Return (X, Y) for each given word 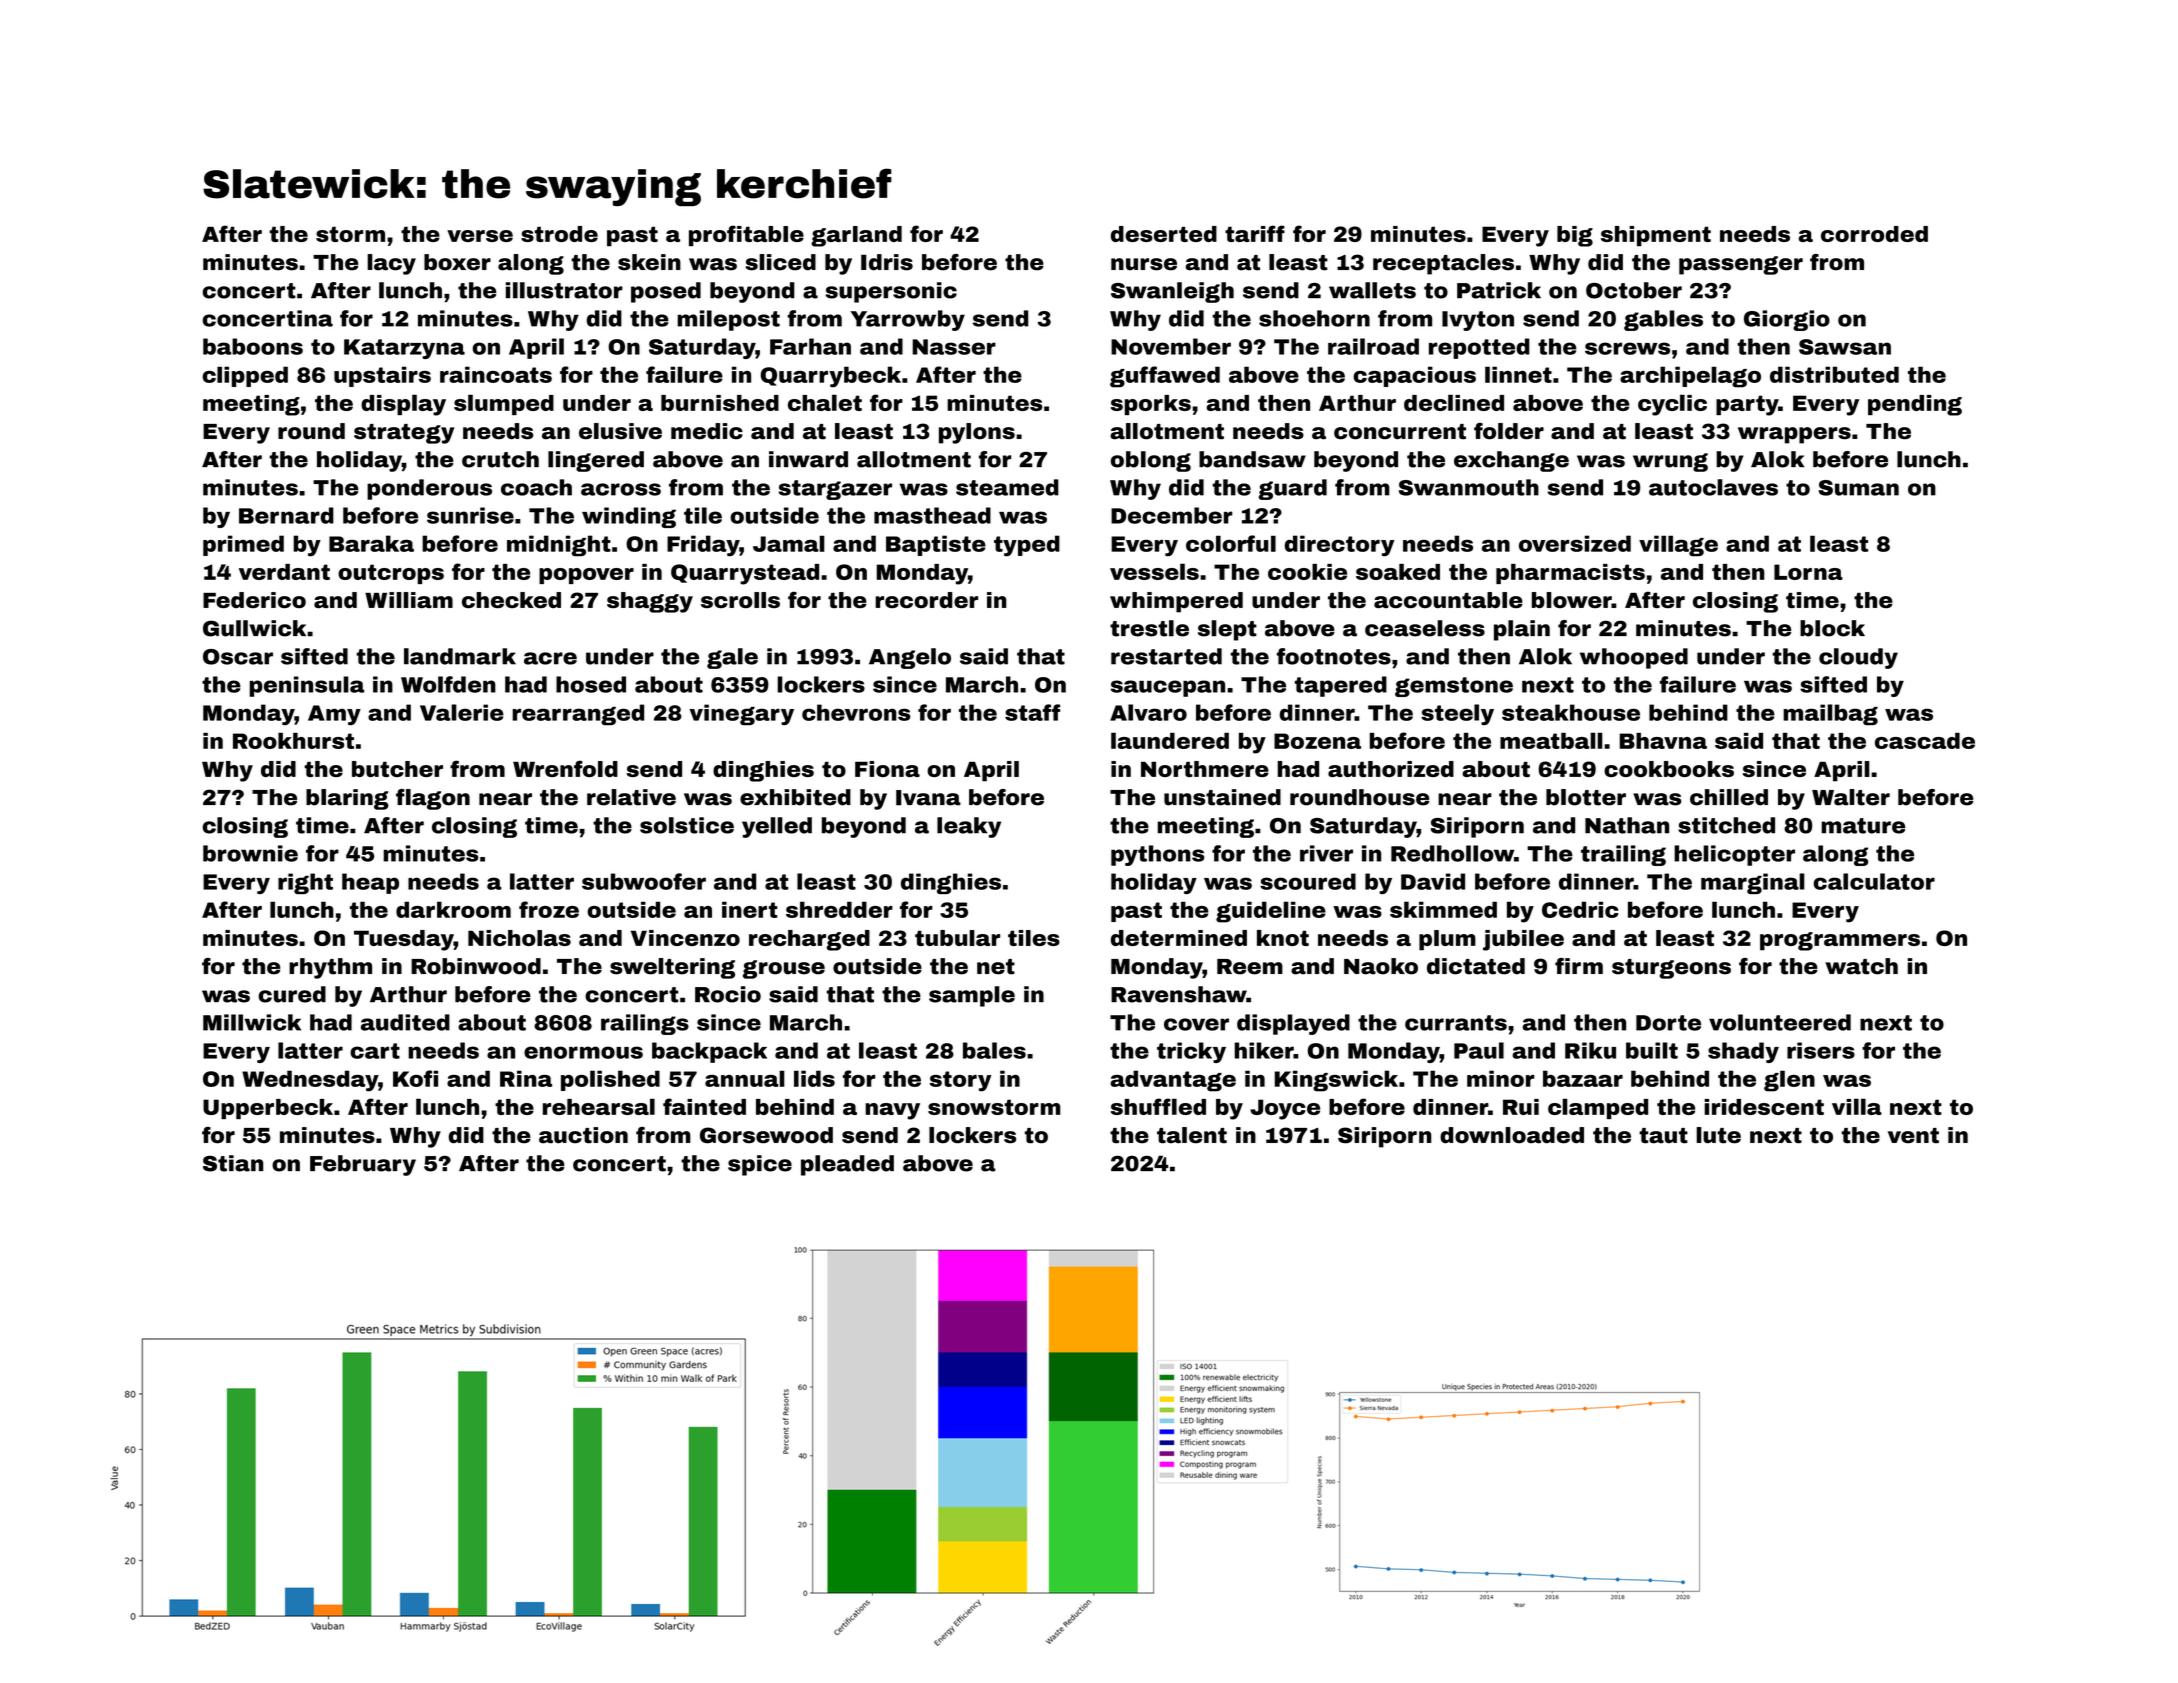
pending (1915, 405)
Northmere (1205, 769)
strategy (404, 434)
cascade (1925, 741)
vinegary (741, 714)
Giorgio (1787, 320)
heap (370, 883)
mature (1863, 826)
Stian (233, 1163)
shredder (839, 909)
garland (856, 236)
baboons (253, 346)
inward (808, 459)
